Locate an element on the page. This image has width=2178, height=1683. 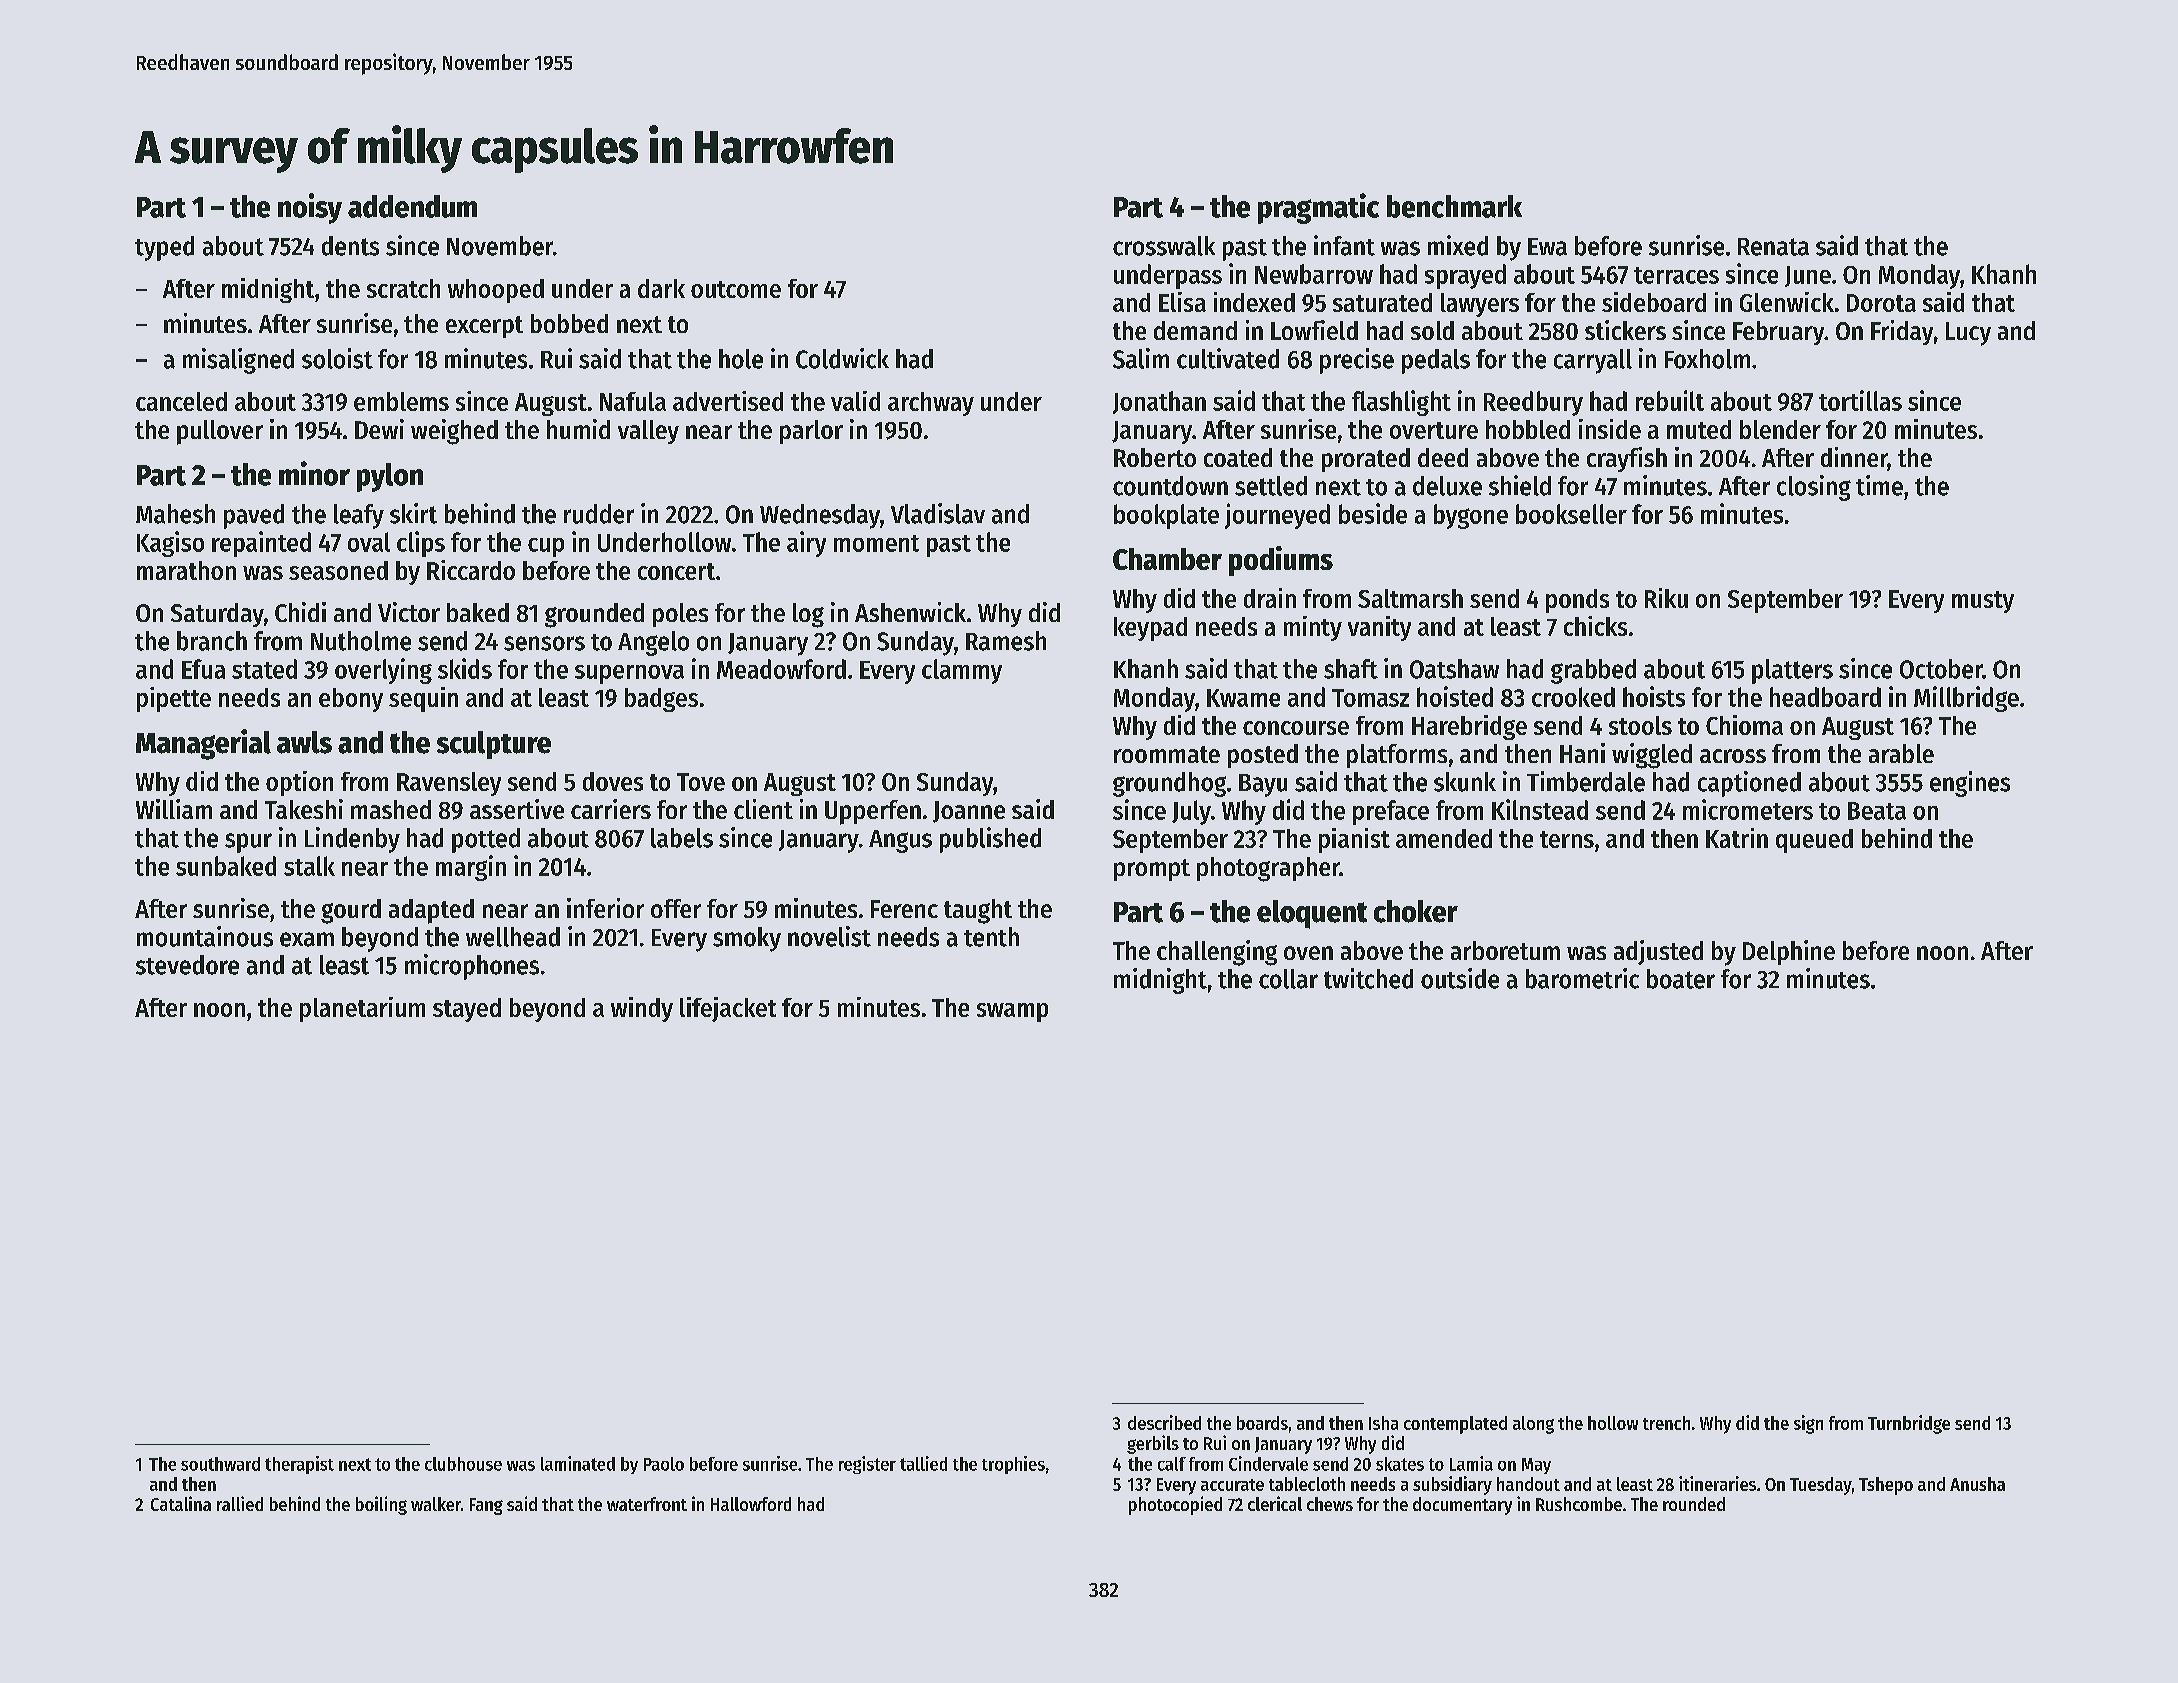
noisy is located at coordinates (310, 208).
